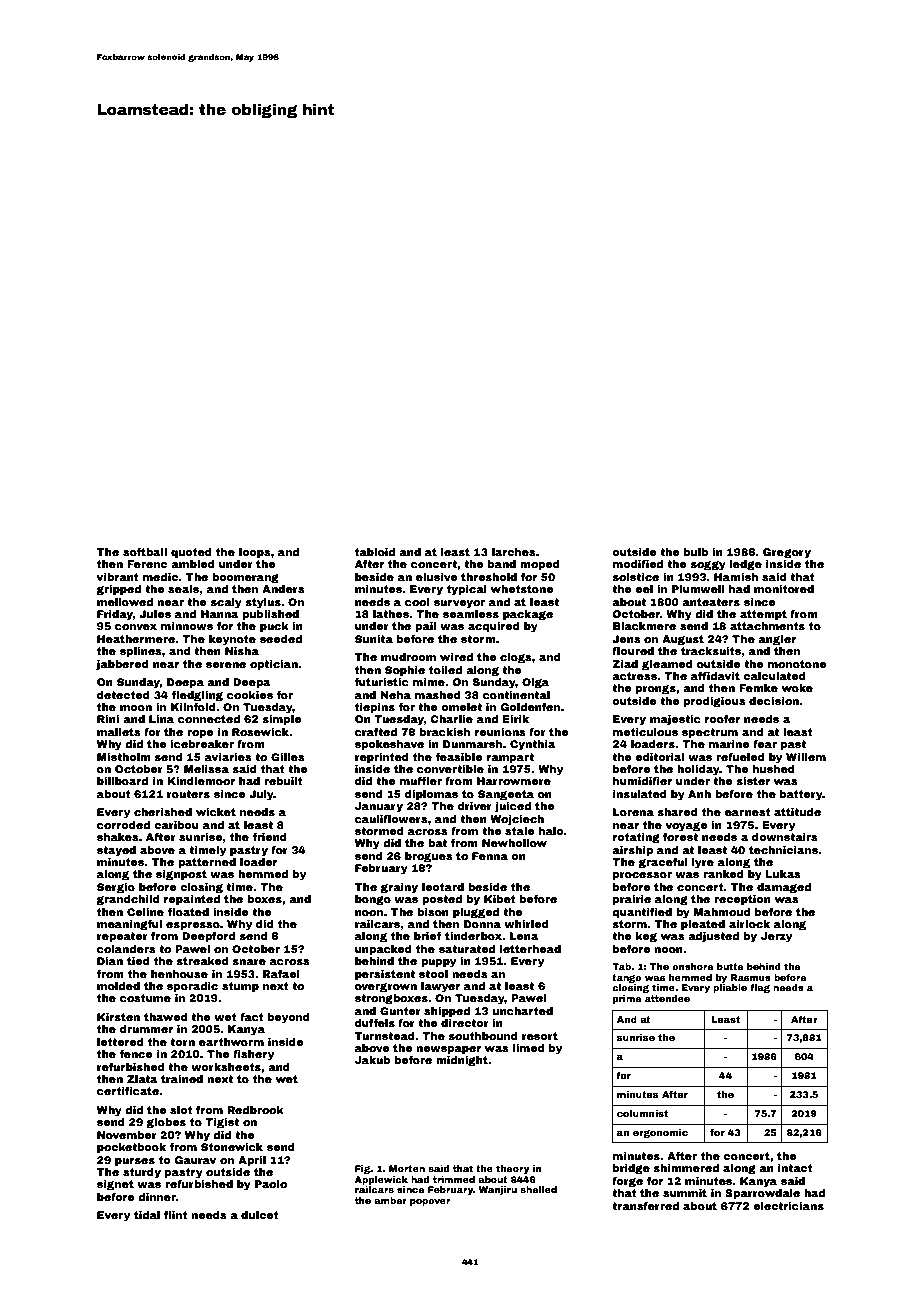 The width and height of the image is (924, 1308). What do you see at coordinates (753, 781) in the image?
I see `sister` at bounding box center [753, 781].
